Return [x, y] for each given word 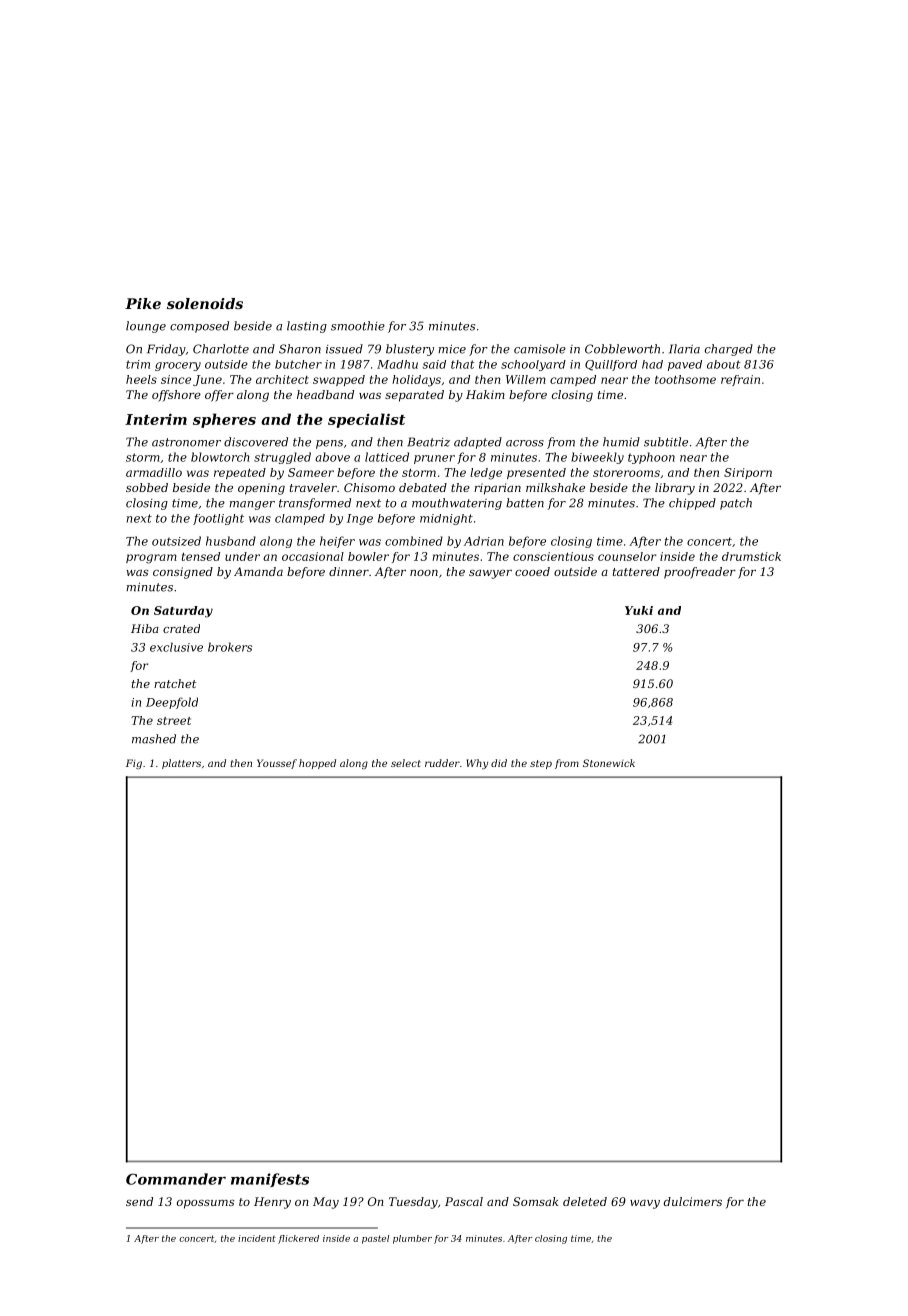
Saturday [183, 612]
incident [257, 1238]
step [541, 764]
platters [181, 764]
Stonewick [609, 763]
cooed [532, 571]
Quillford [611, 365]
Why [477, 764]
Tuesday [413, 1203]
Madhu [397, 364]
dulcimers [693, 1201]
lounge [146, 327]
